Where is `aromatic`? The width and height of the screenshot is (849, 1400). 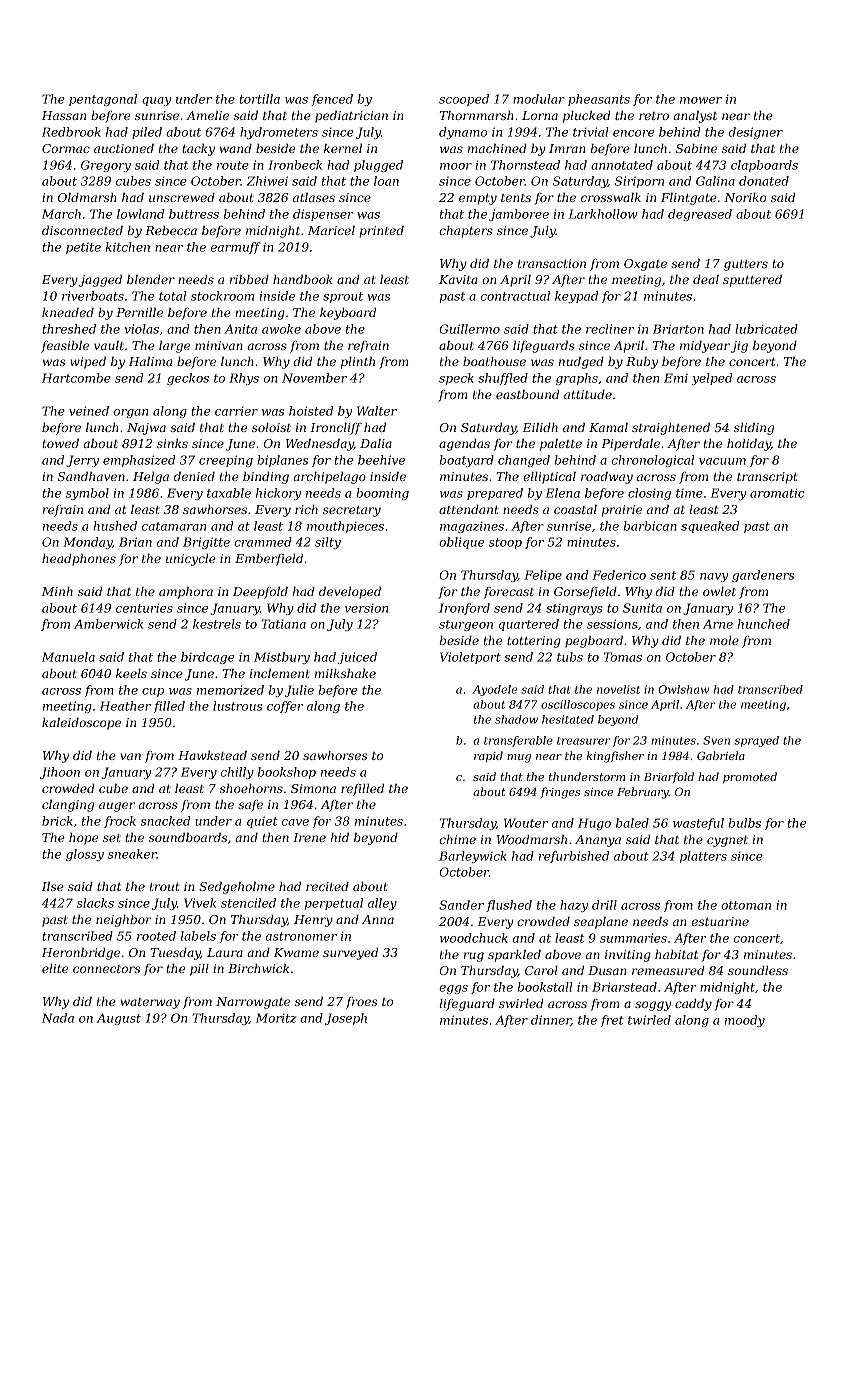 aromatic is located at coordinates (777, 493).
